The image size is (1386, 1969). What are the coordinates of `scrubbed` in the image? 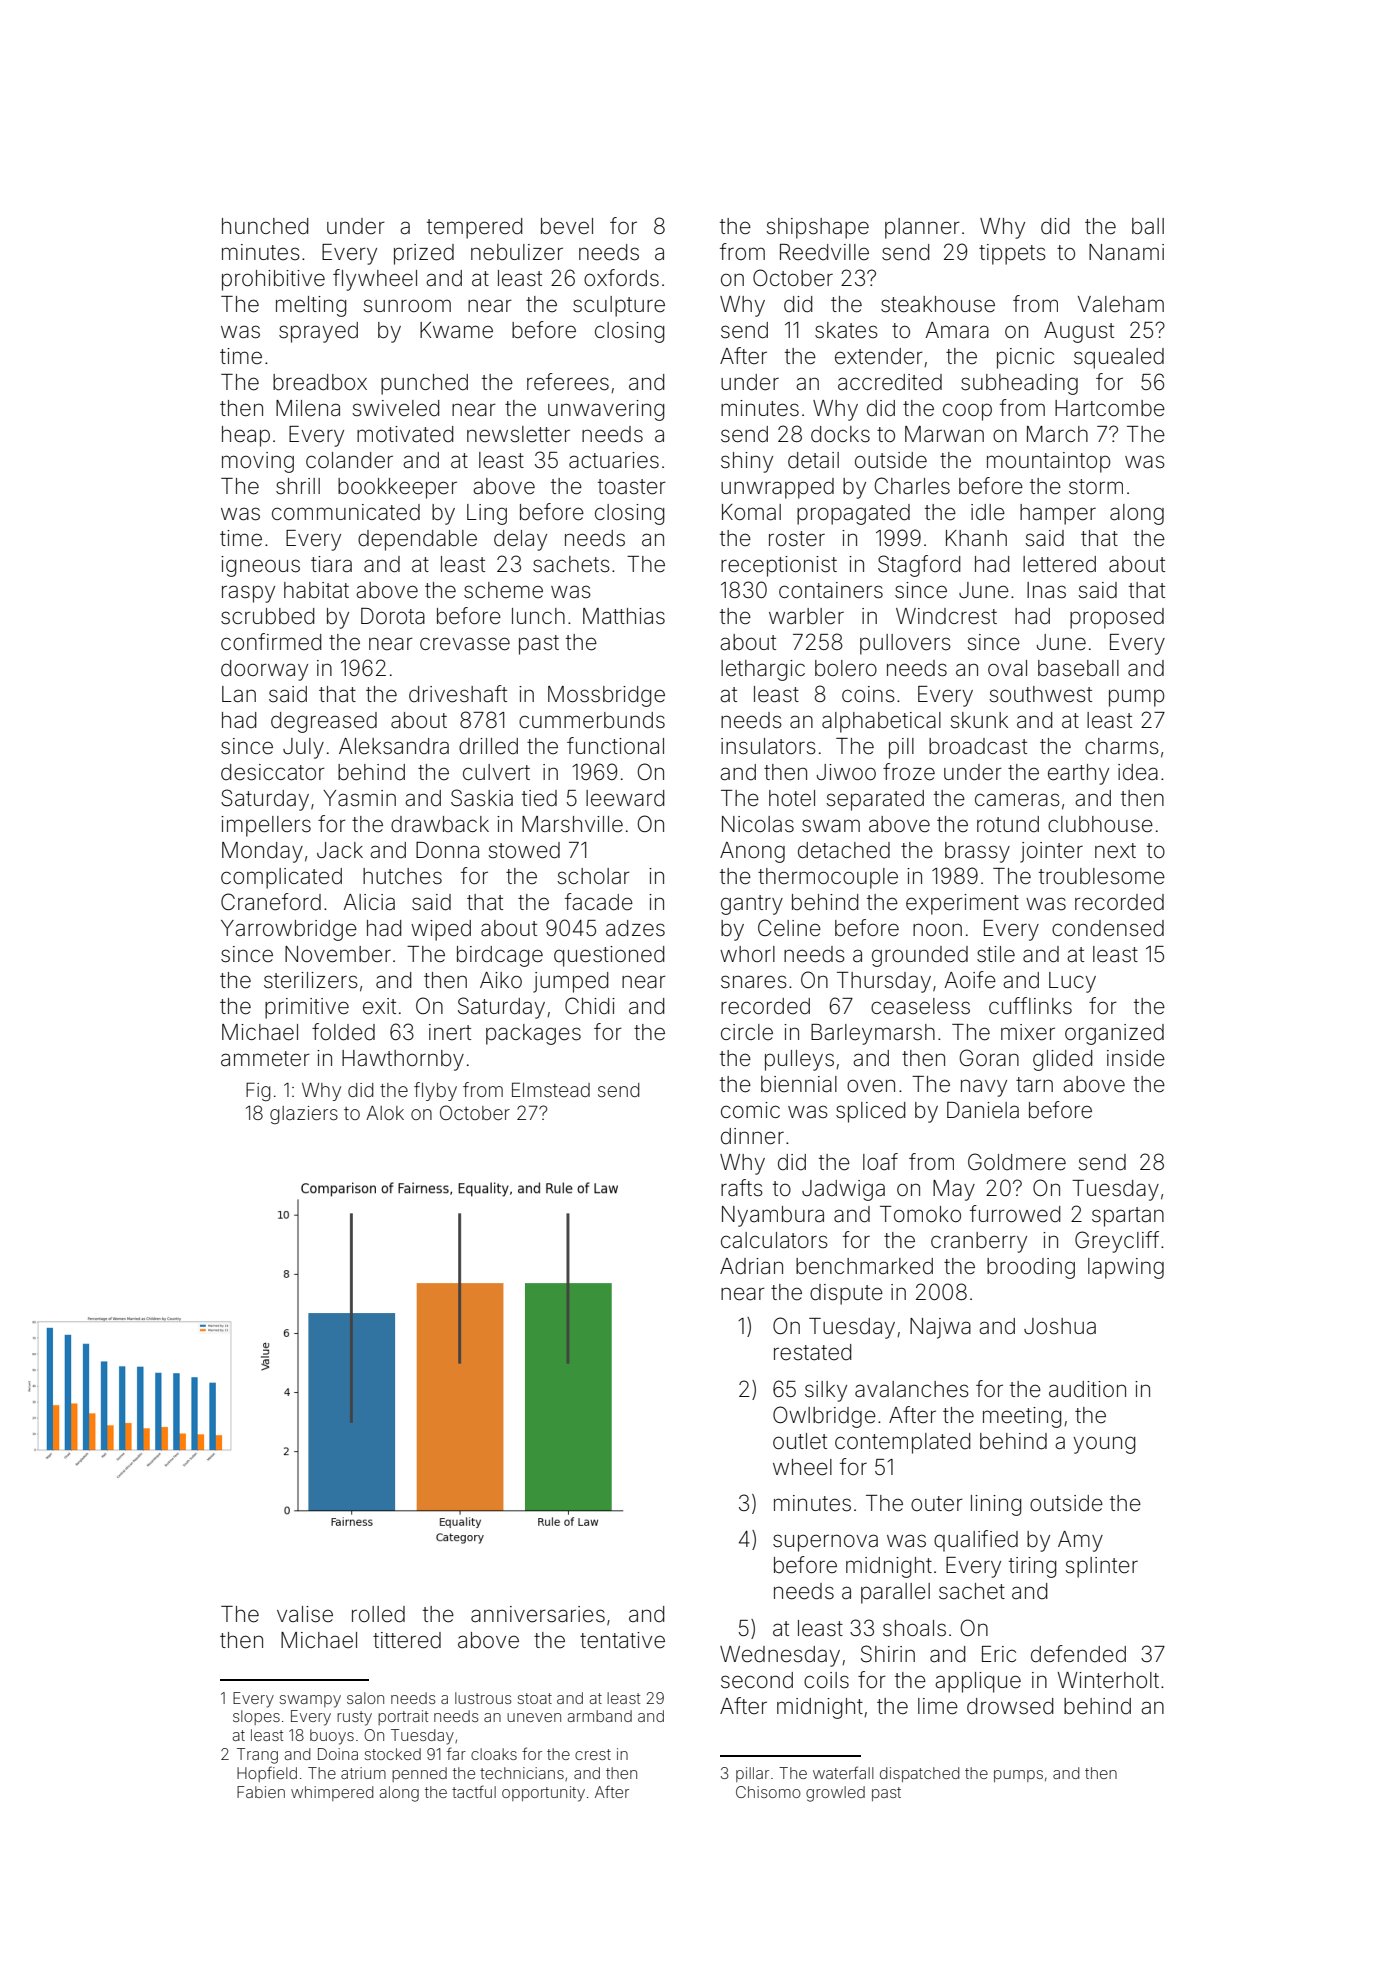 It's located at (267, 616).
